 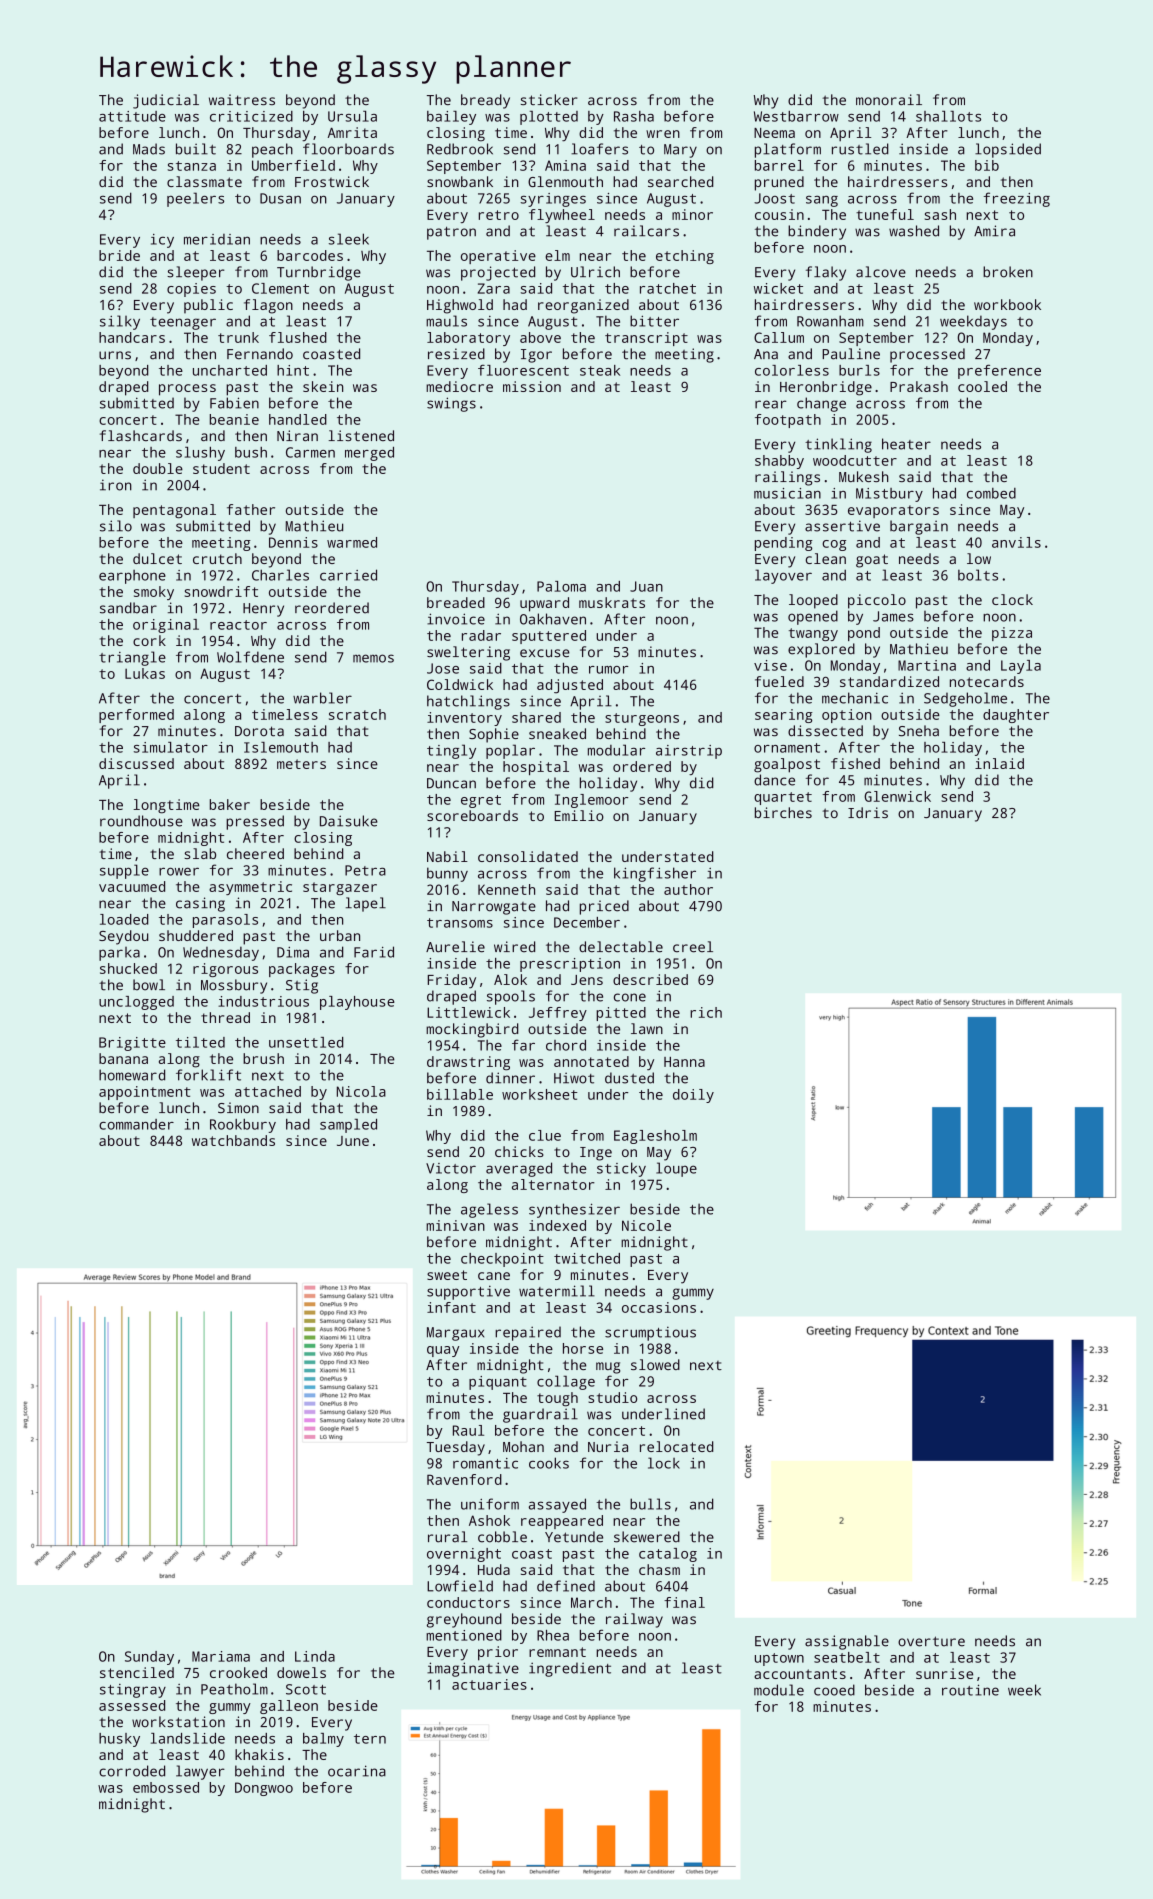 I want to click on copies, so click(x=191, y=290).
